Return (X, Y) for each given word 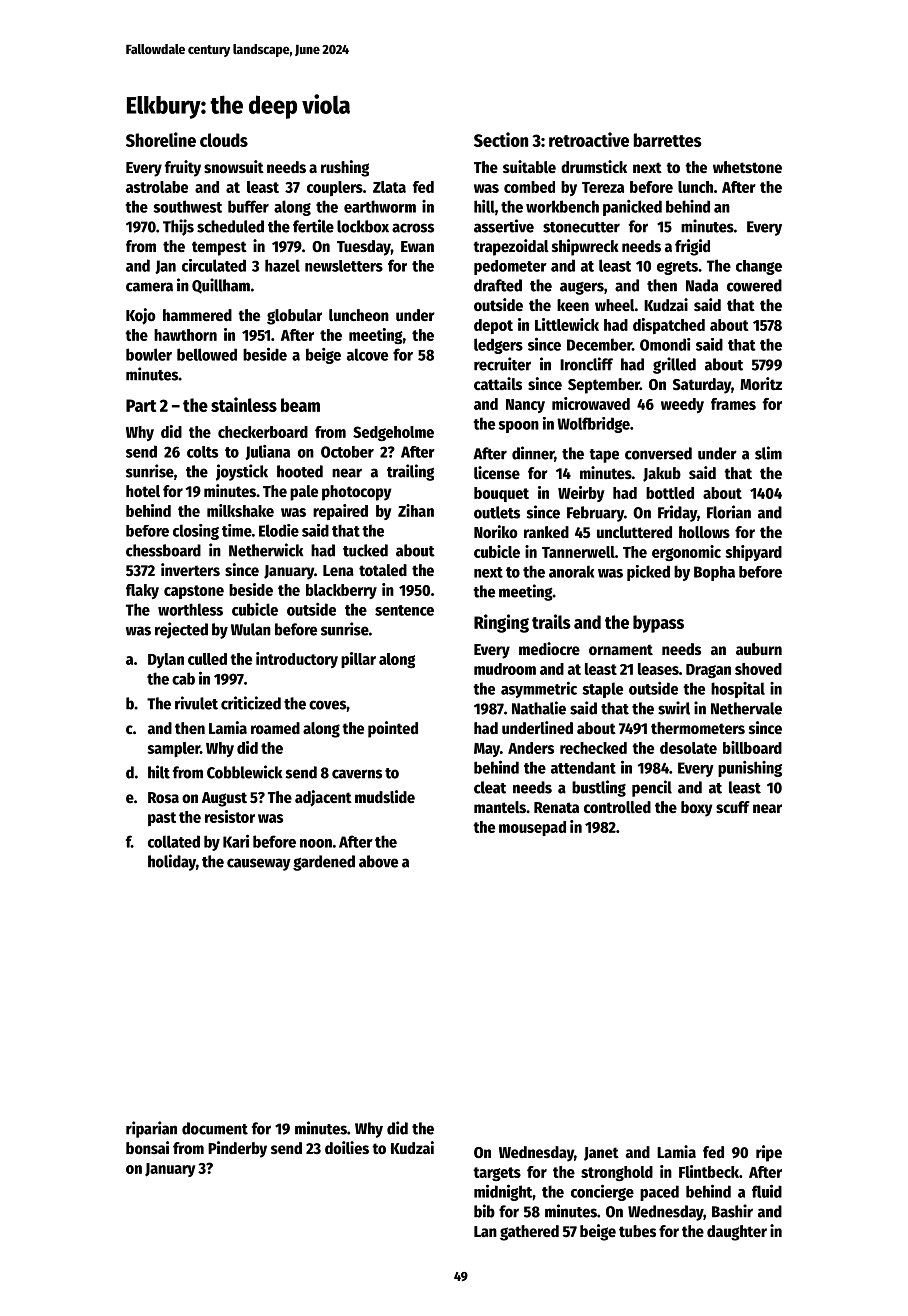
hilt (159, 772)
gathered (529, 1233)
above (378, 861)
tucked (365, 550)
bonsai (147, 1148)
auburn (759, 649)
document (215, 1128)
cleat (490, 787)
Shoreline (161, 139)
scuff (733, 807)
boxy (696, 809)
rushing (345, 168)
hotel (143, 491)
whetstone (747, 167)
